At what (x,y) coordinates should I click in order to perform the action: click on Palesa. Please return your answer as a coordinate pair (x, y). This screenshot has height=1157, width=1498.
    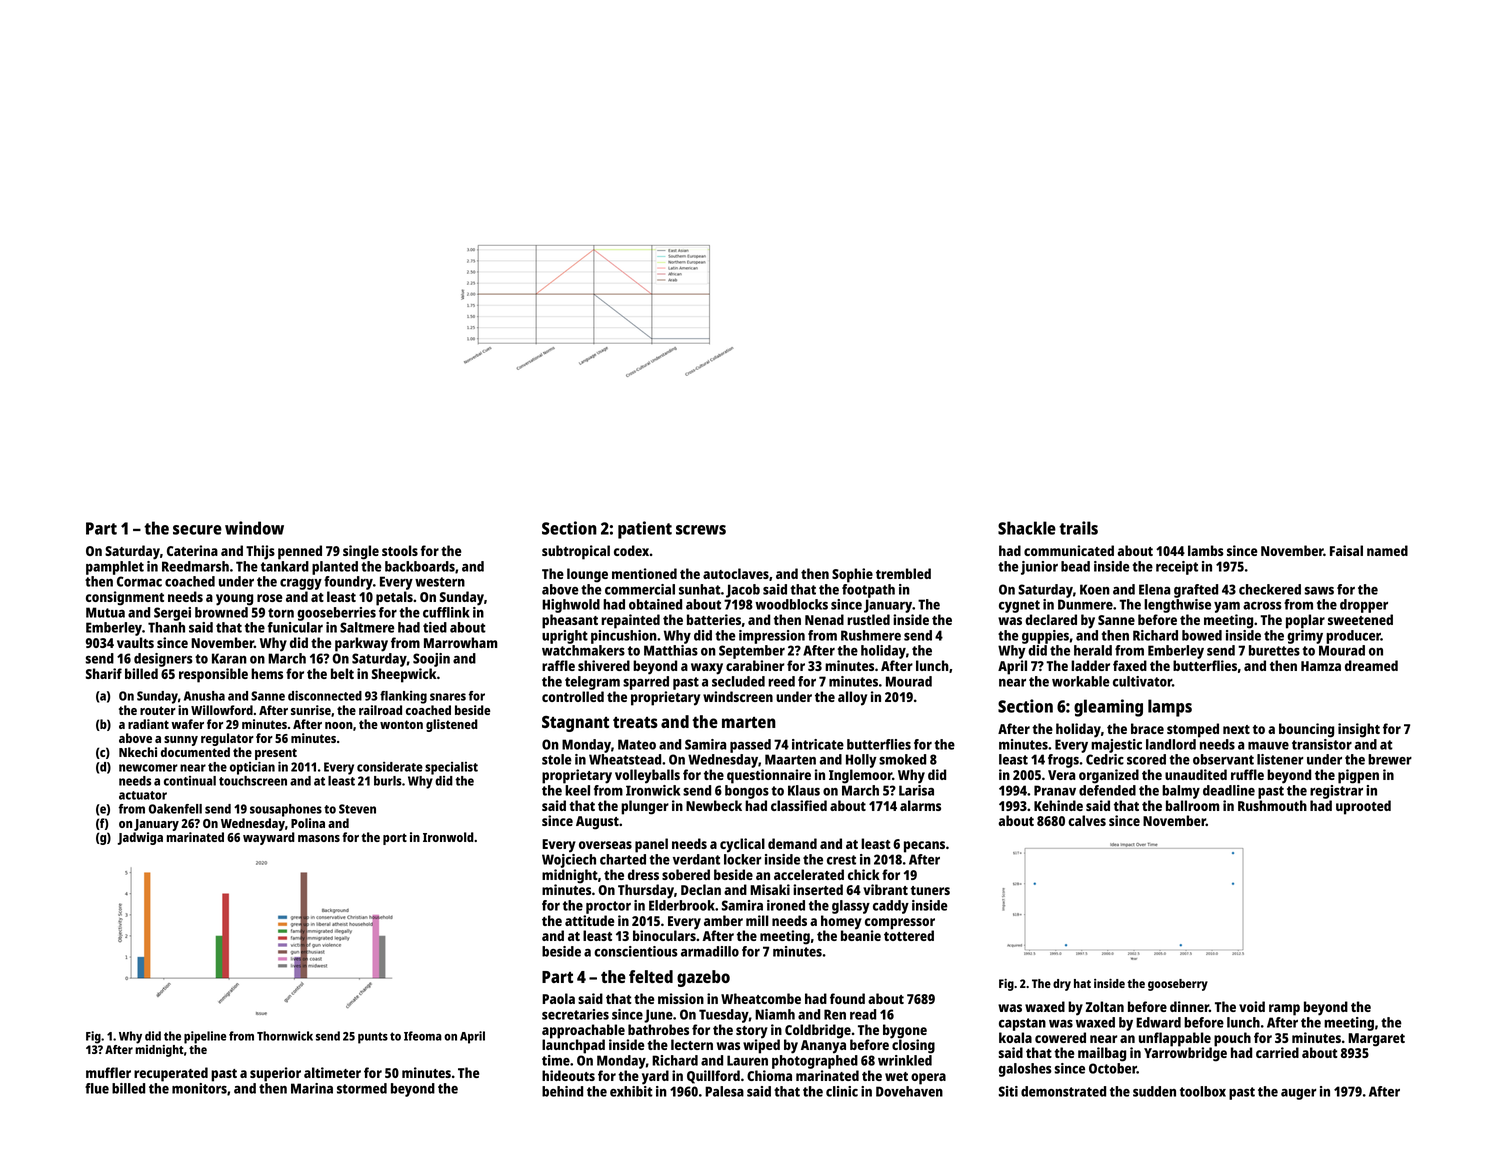
    Looking at the image, I should click on (724, 1091).
